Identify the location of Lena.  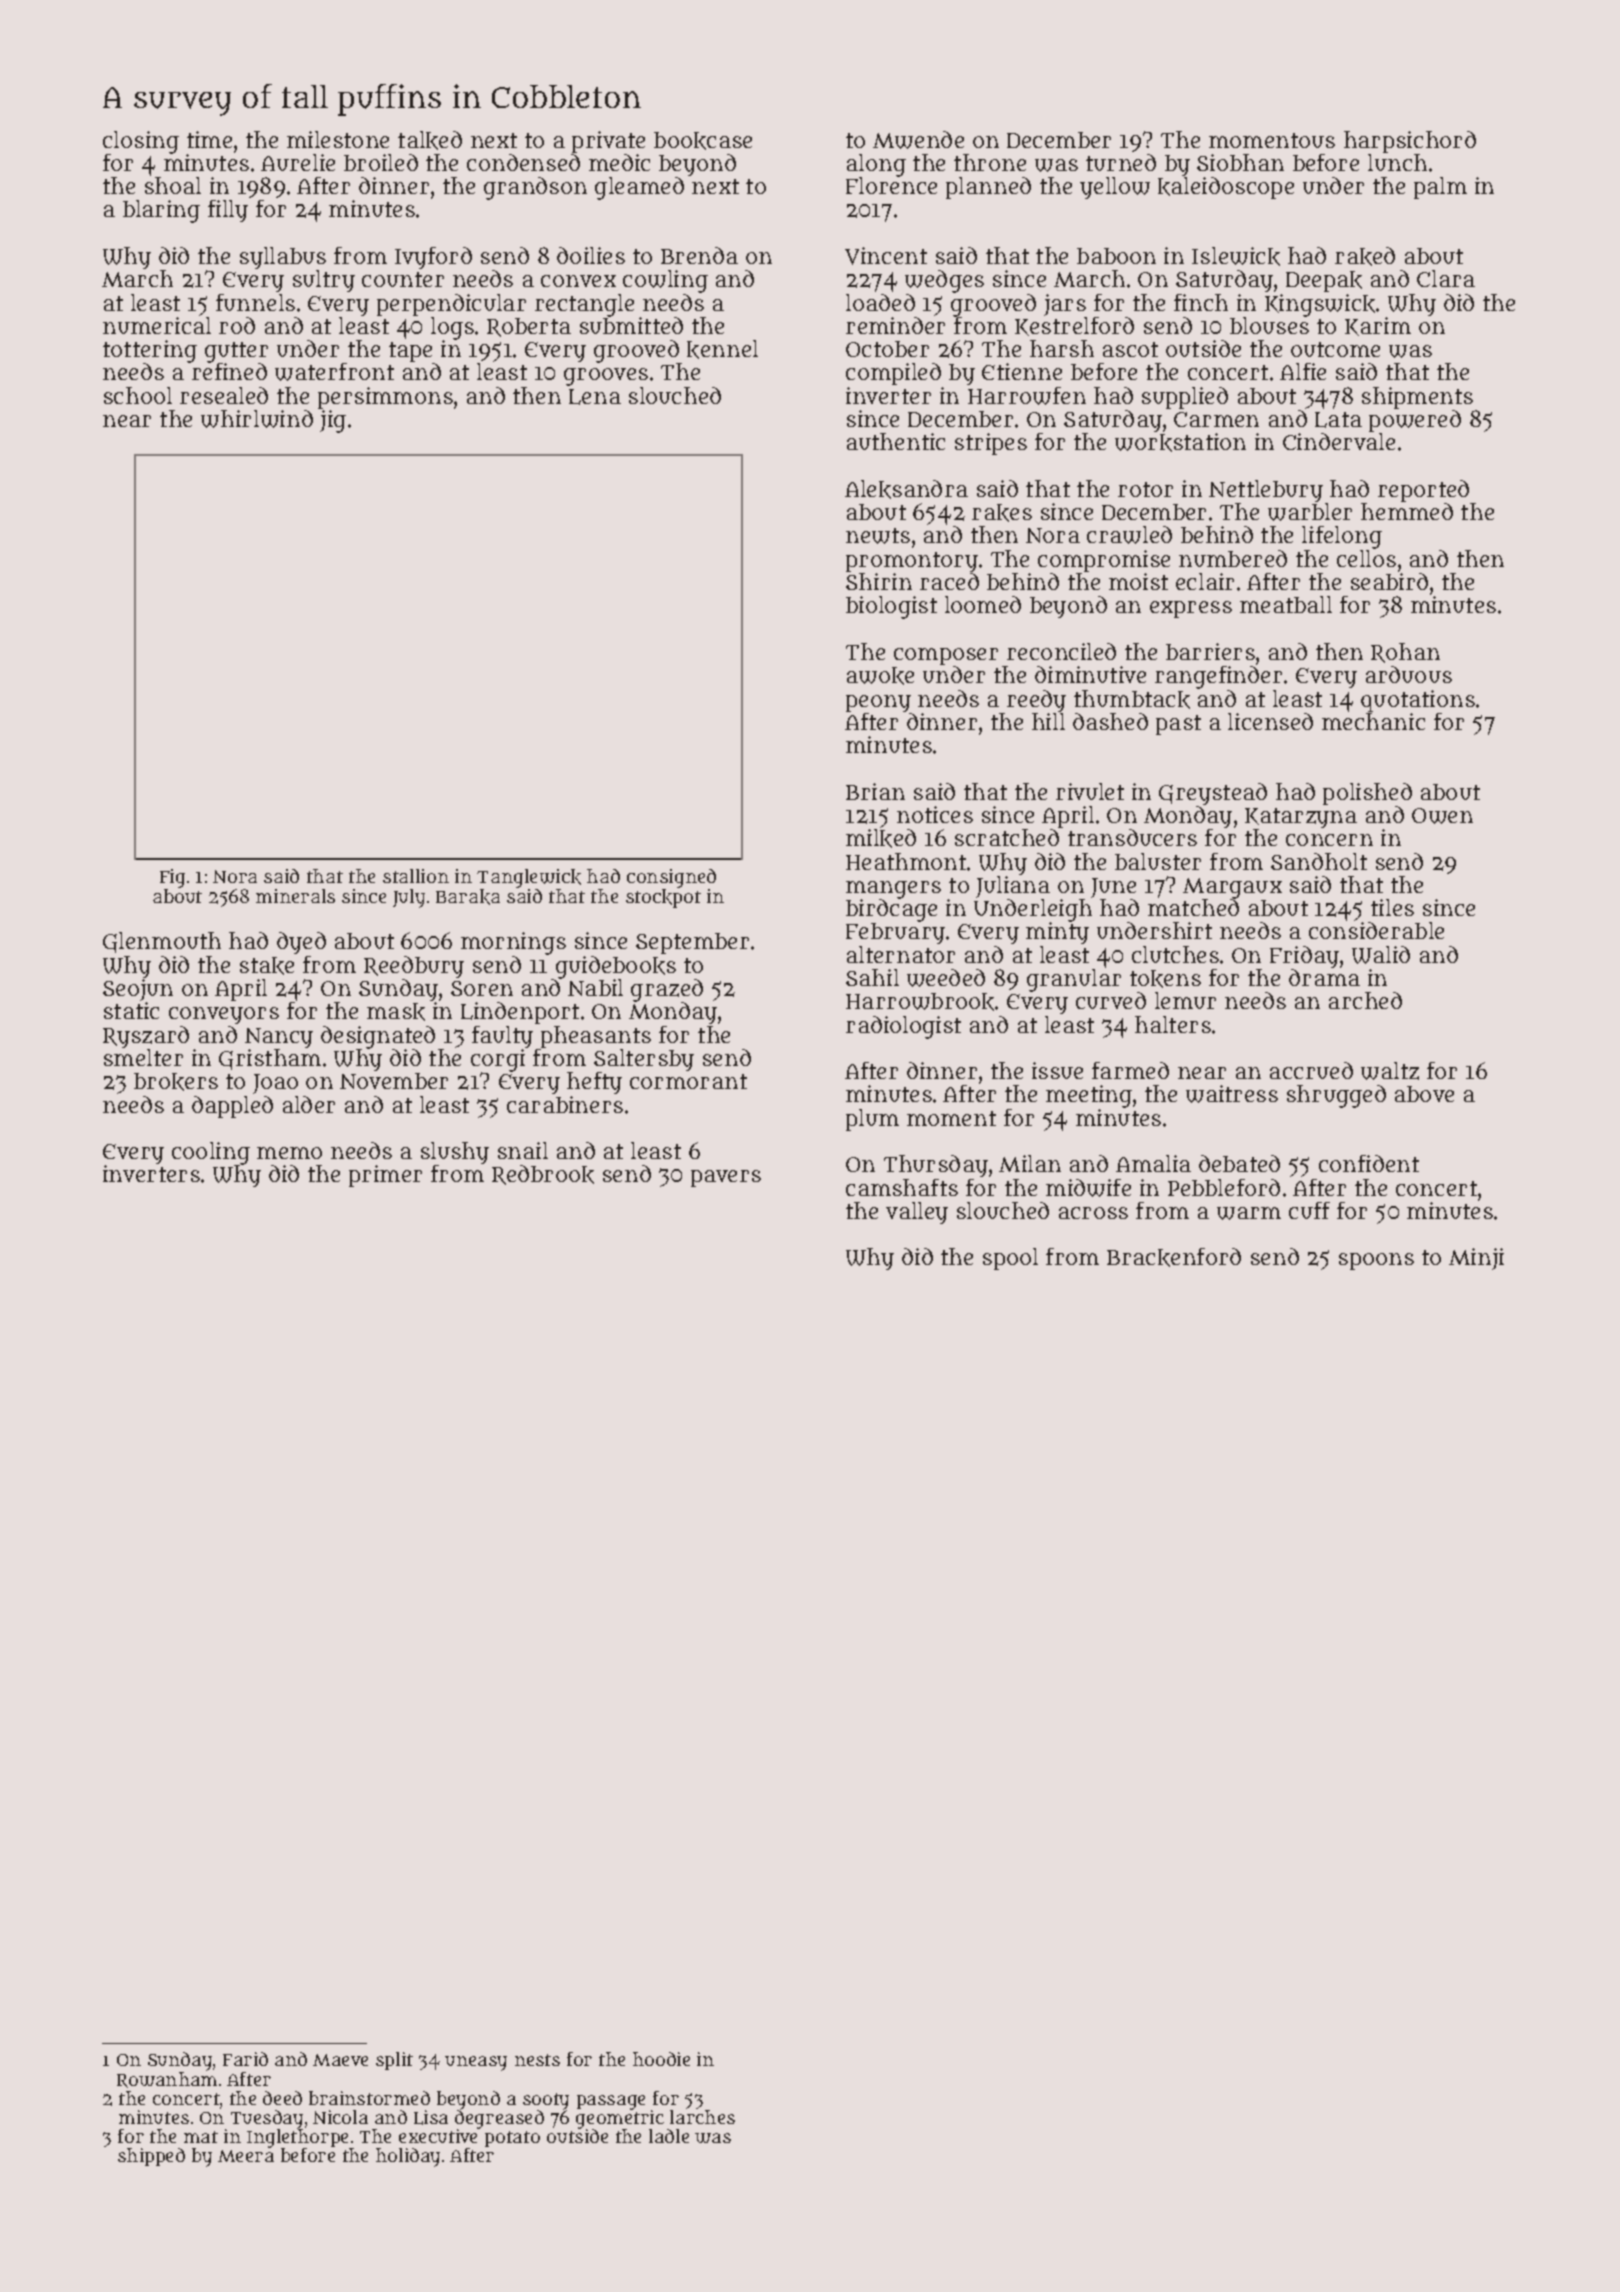
(595, 397).
